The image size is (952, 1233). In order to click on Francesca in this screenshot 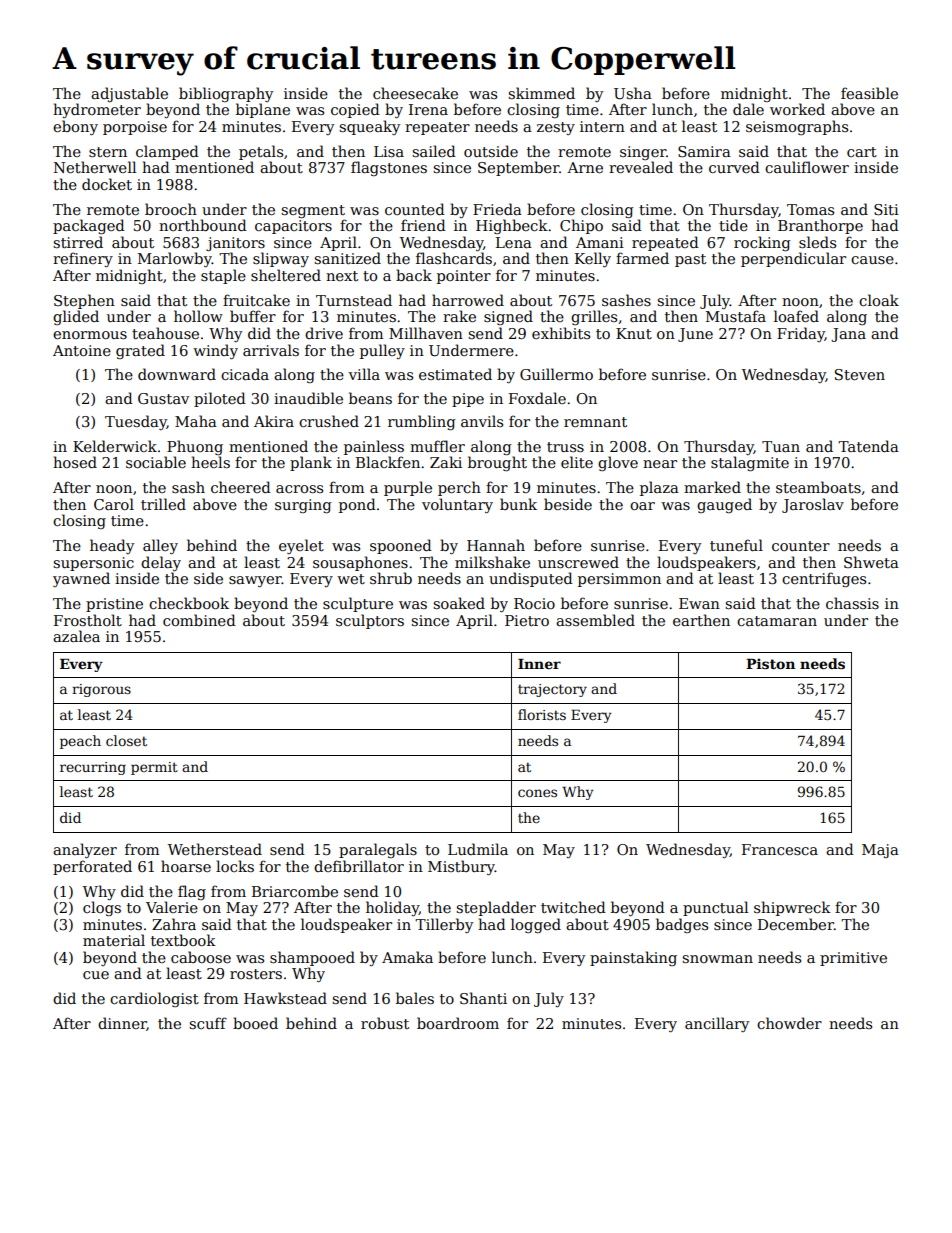, I will do `click(780, 849)`.
